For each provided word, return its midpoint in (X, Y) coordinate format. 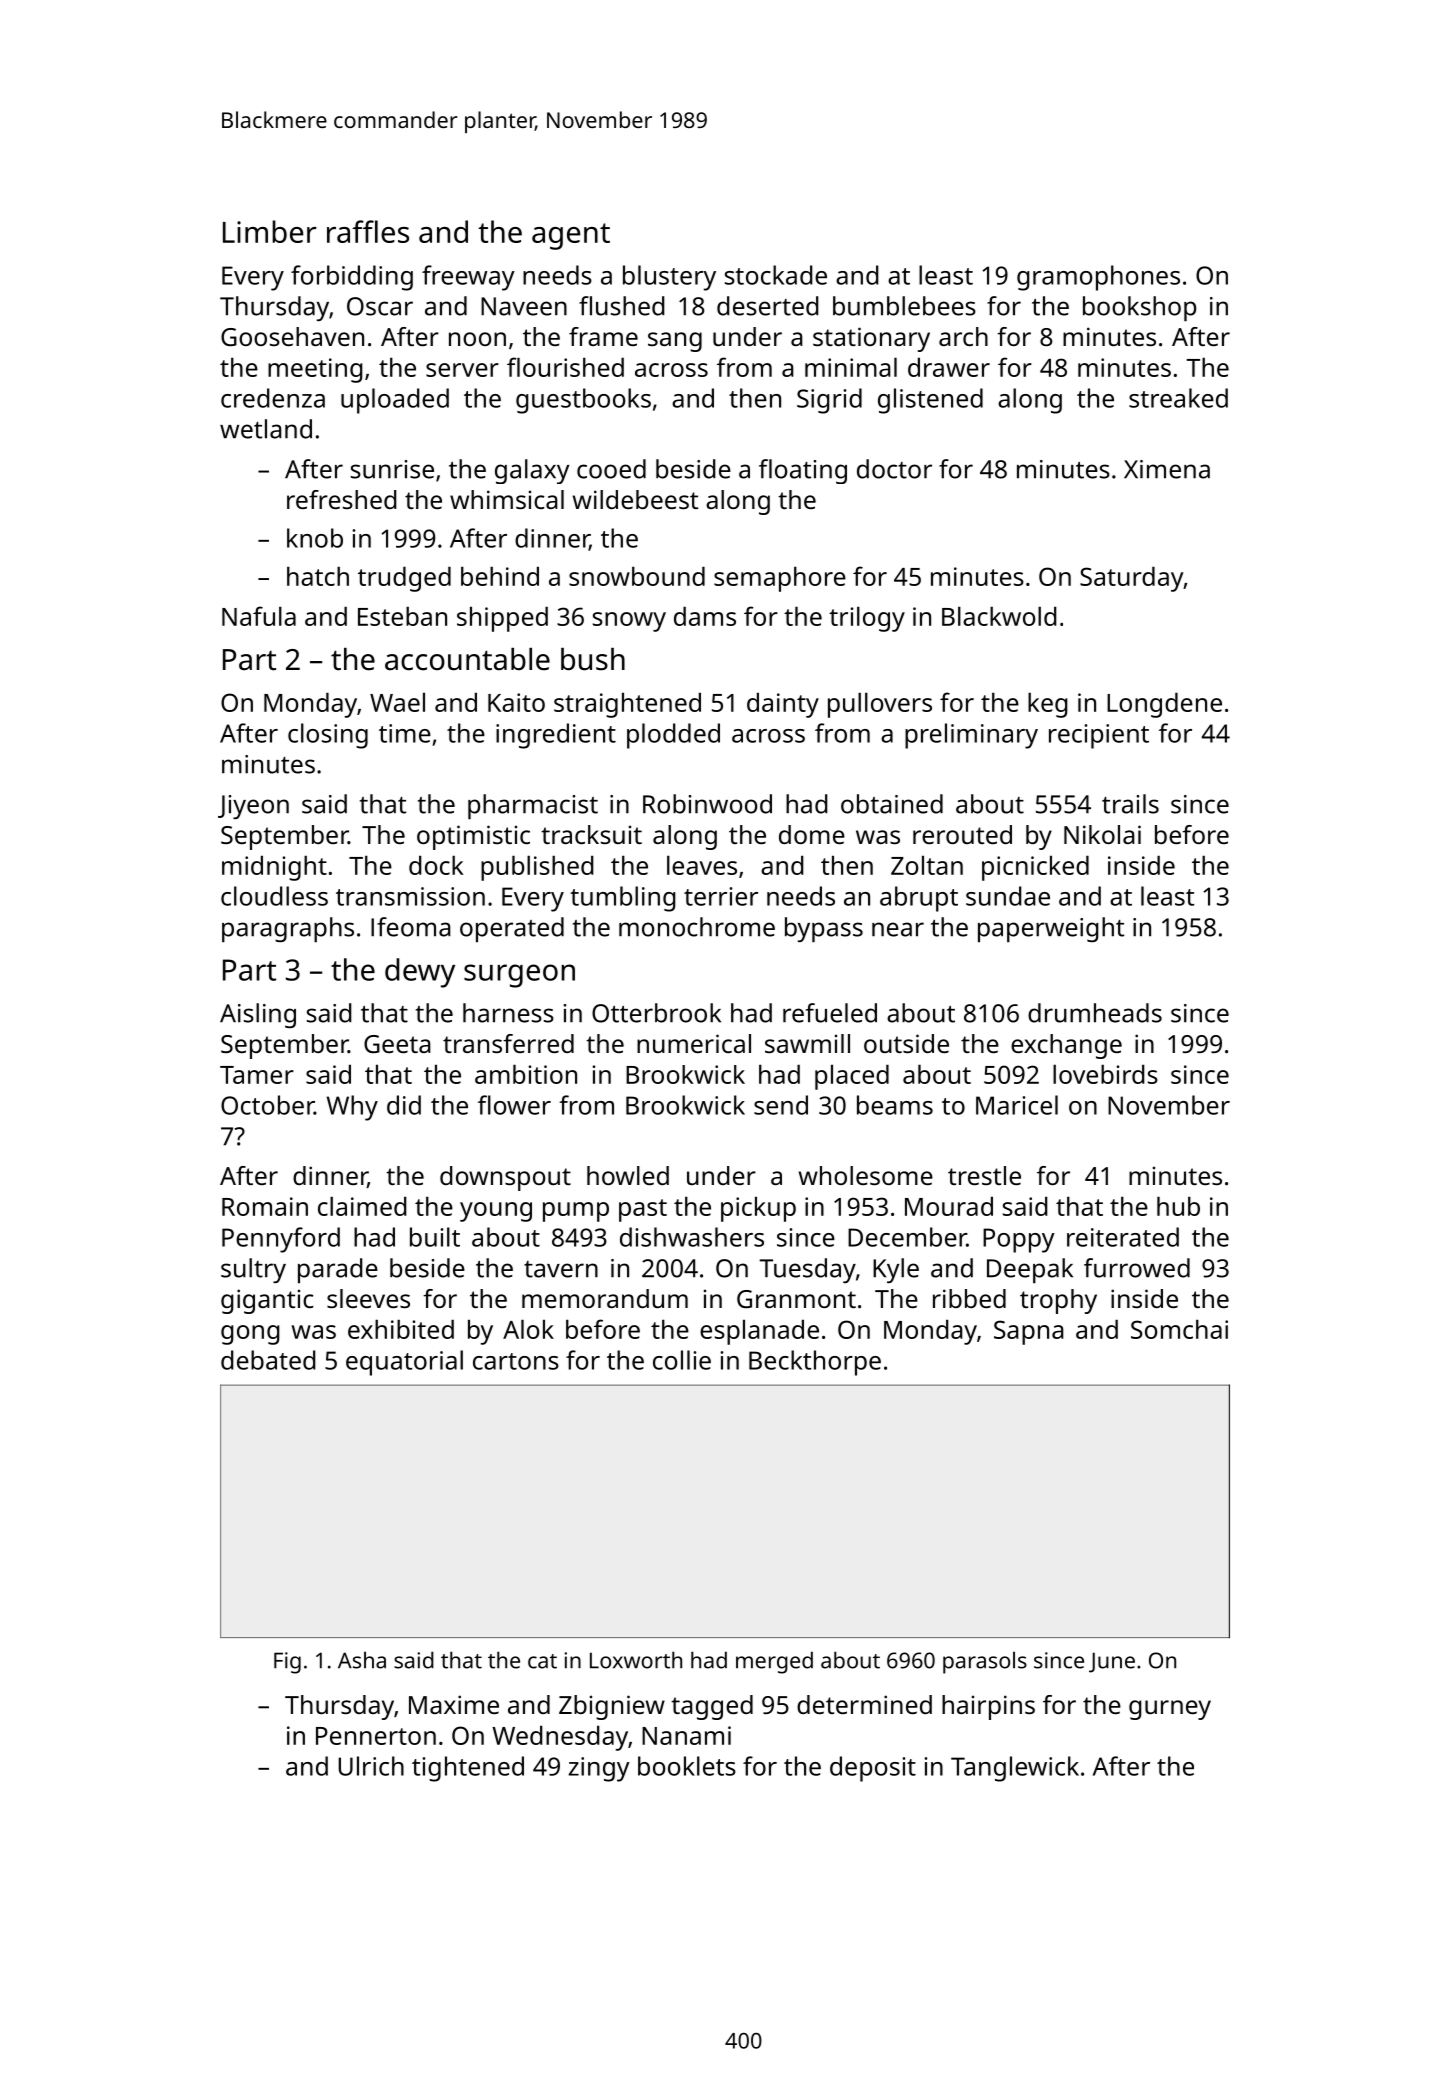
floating (803, 471)
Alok (528, 1329)
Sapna (1029, 1332)
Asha (362, 1660)
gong (250, 1335)
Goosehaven (292, 336)
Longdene (1164, 705)
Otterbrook (656, 1013)
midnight (274, 868)
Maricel (1017, 1105)
